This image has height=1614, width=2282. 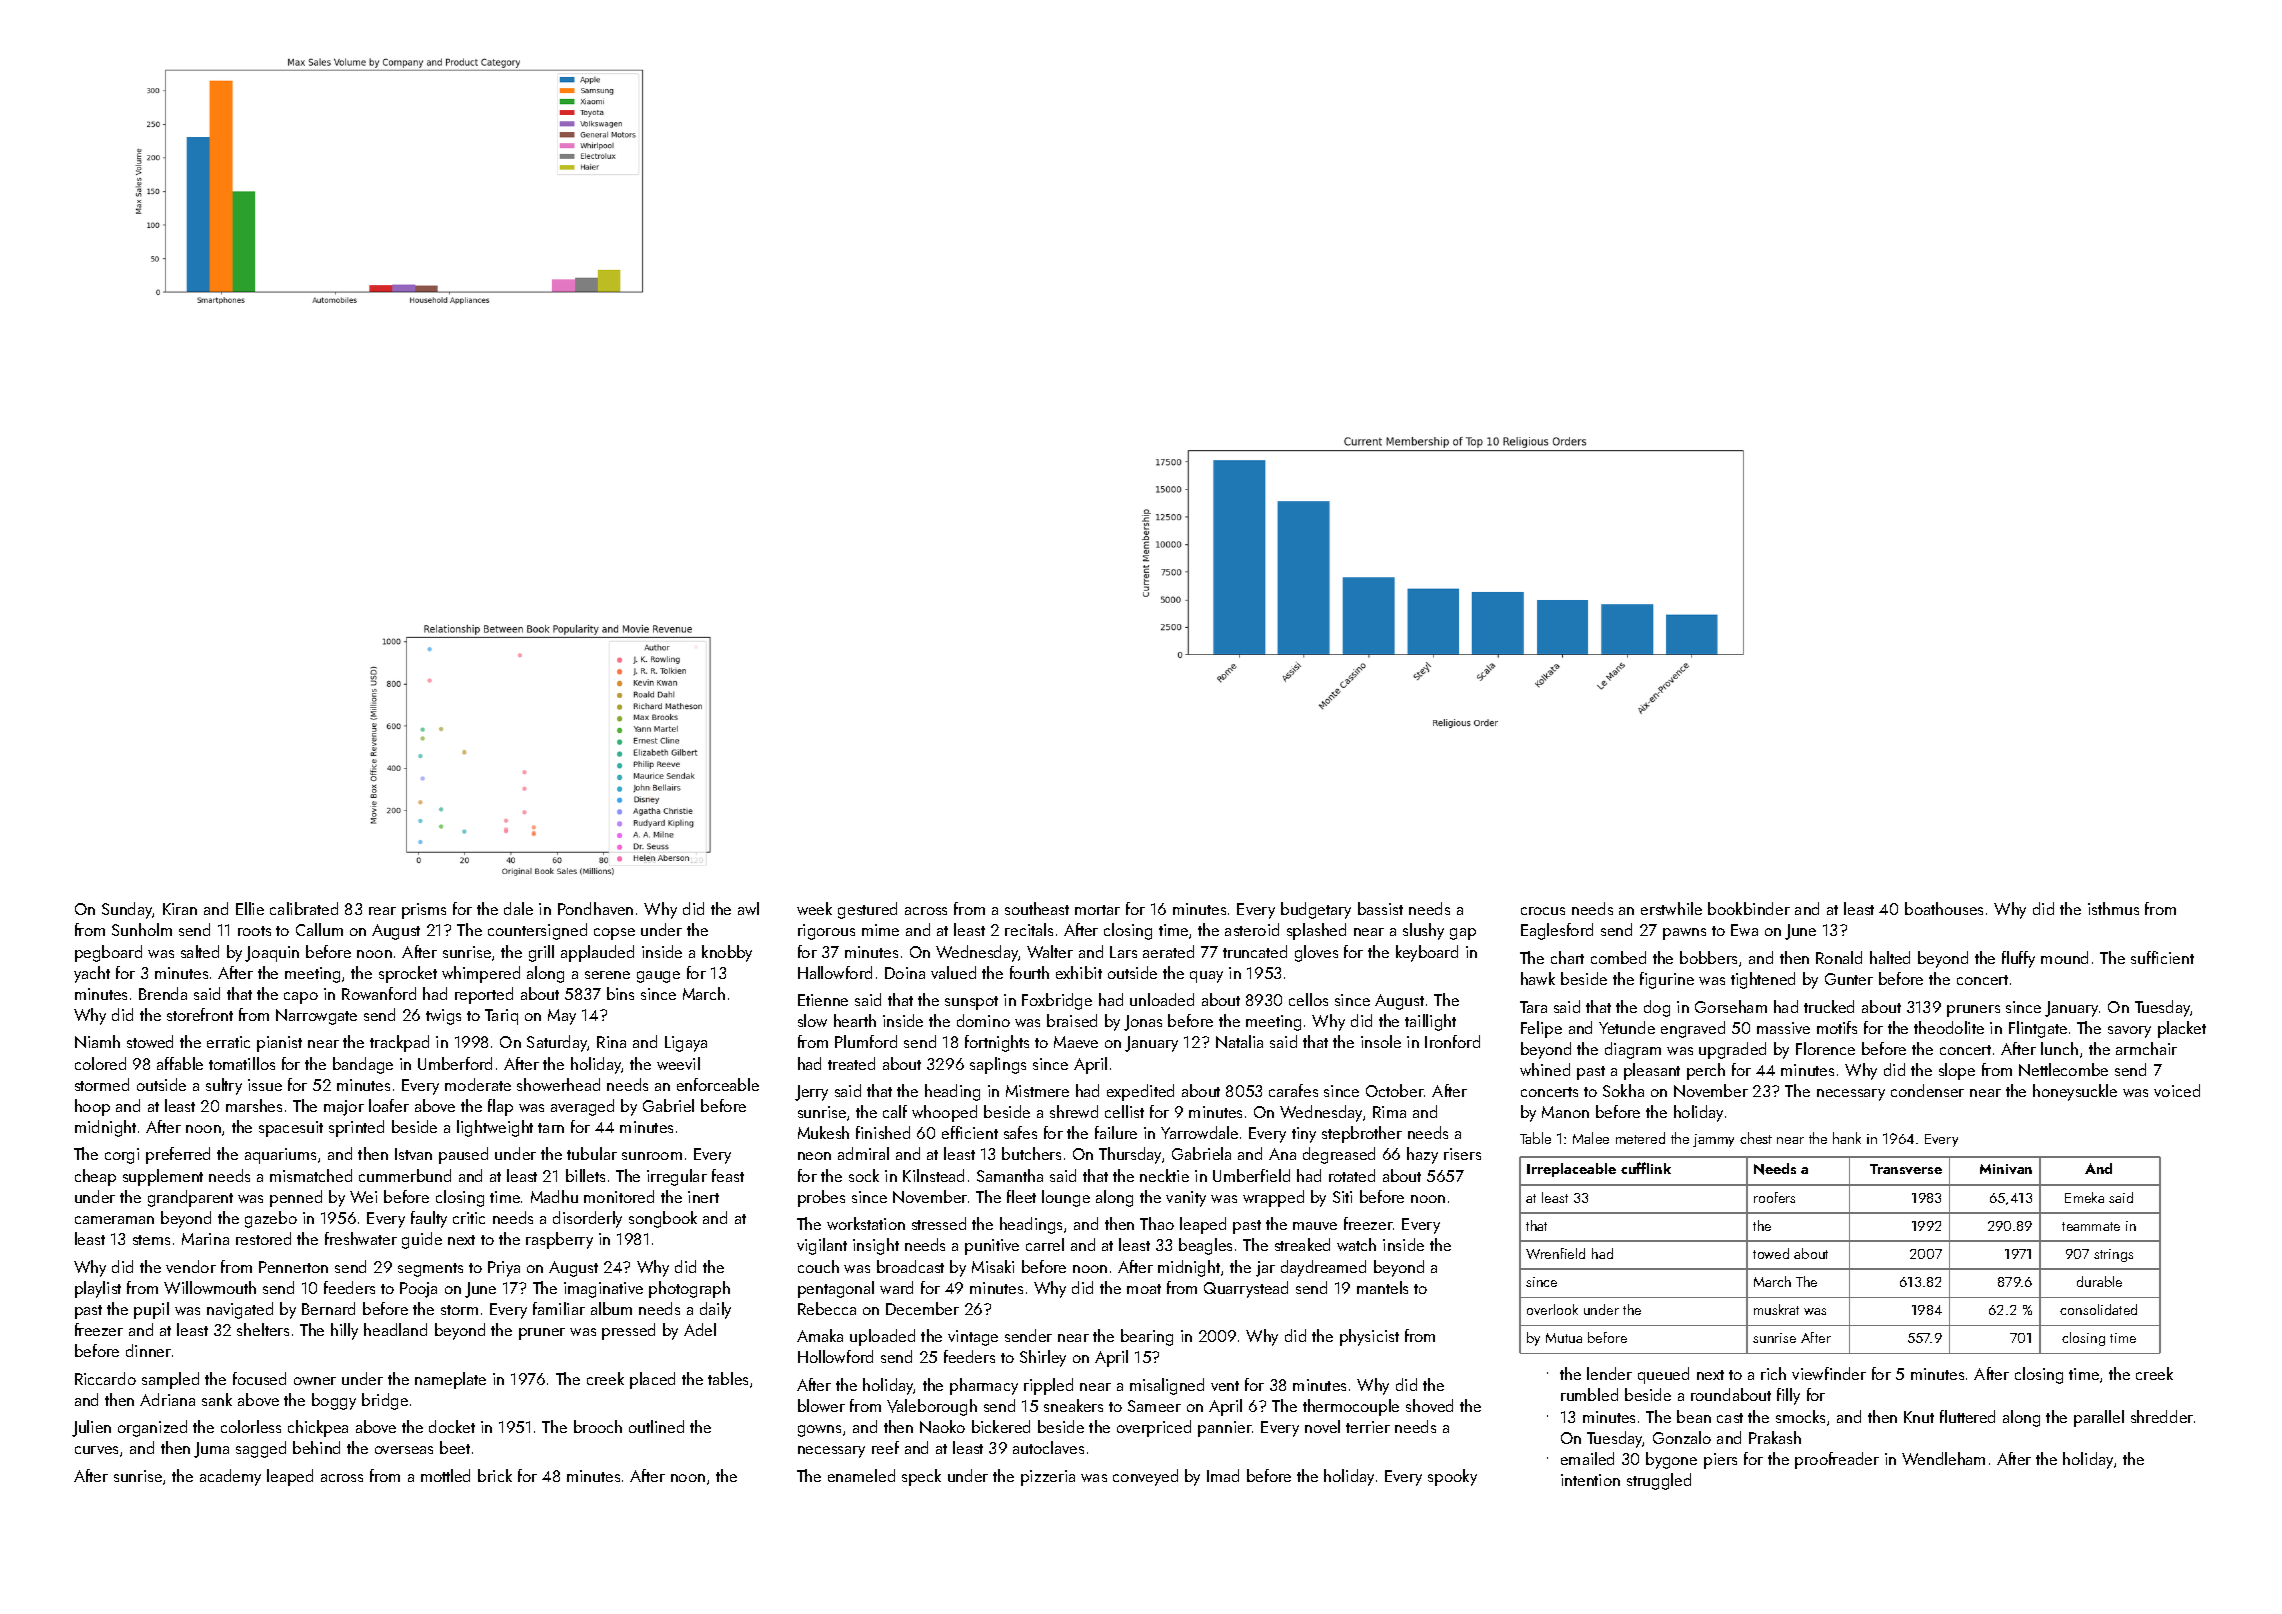 What do you see at coordinates (559, 1240) in the image?
I see `raspberry` at bounding box center [559, 1240].
